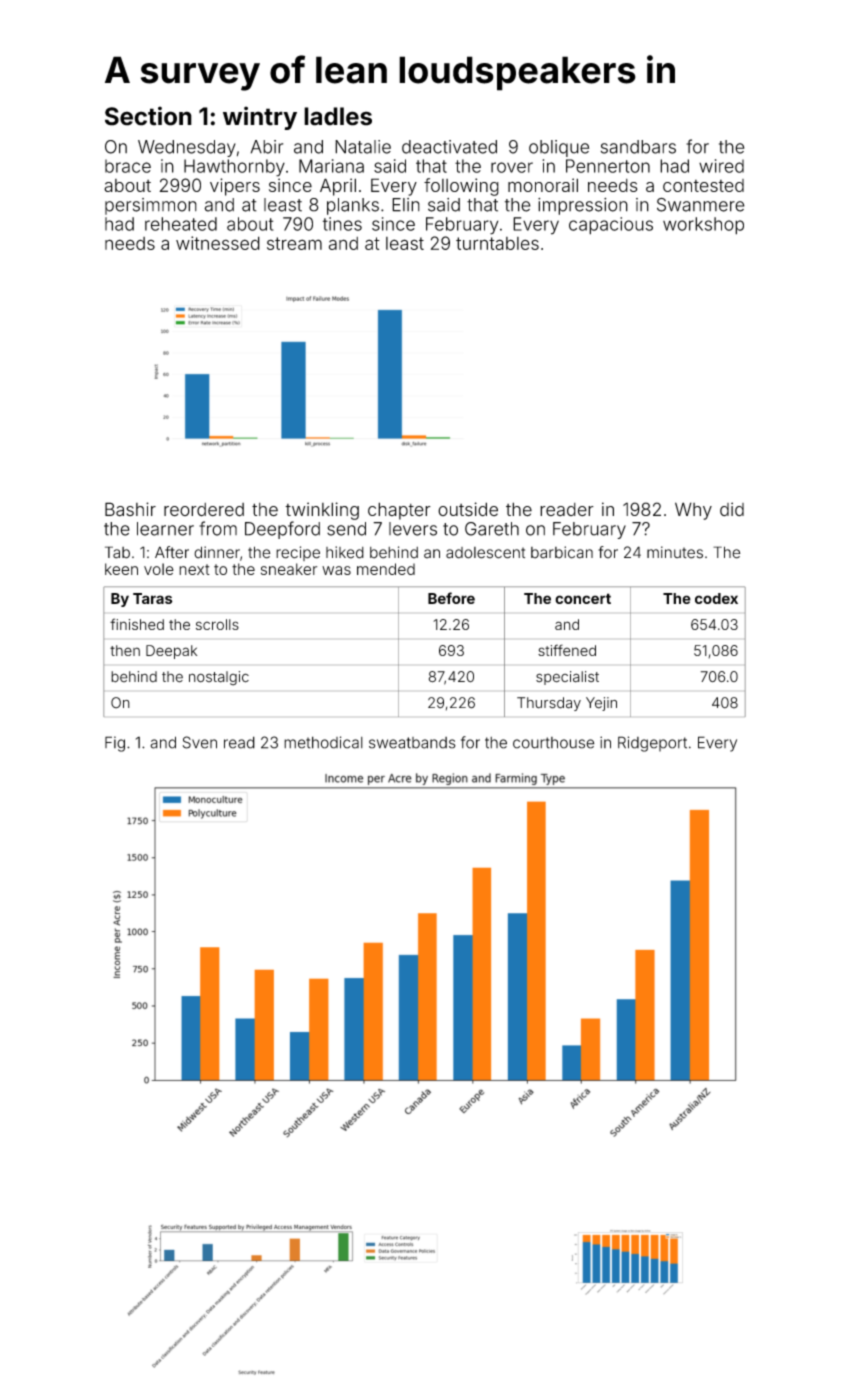  What do you see at coordinates (497, 243) in the screenshot?
I see `turntables` at bounding box center [497, 243].
